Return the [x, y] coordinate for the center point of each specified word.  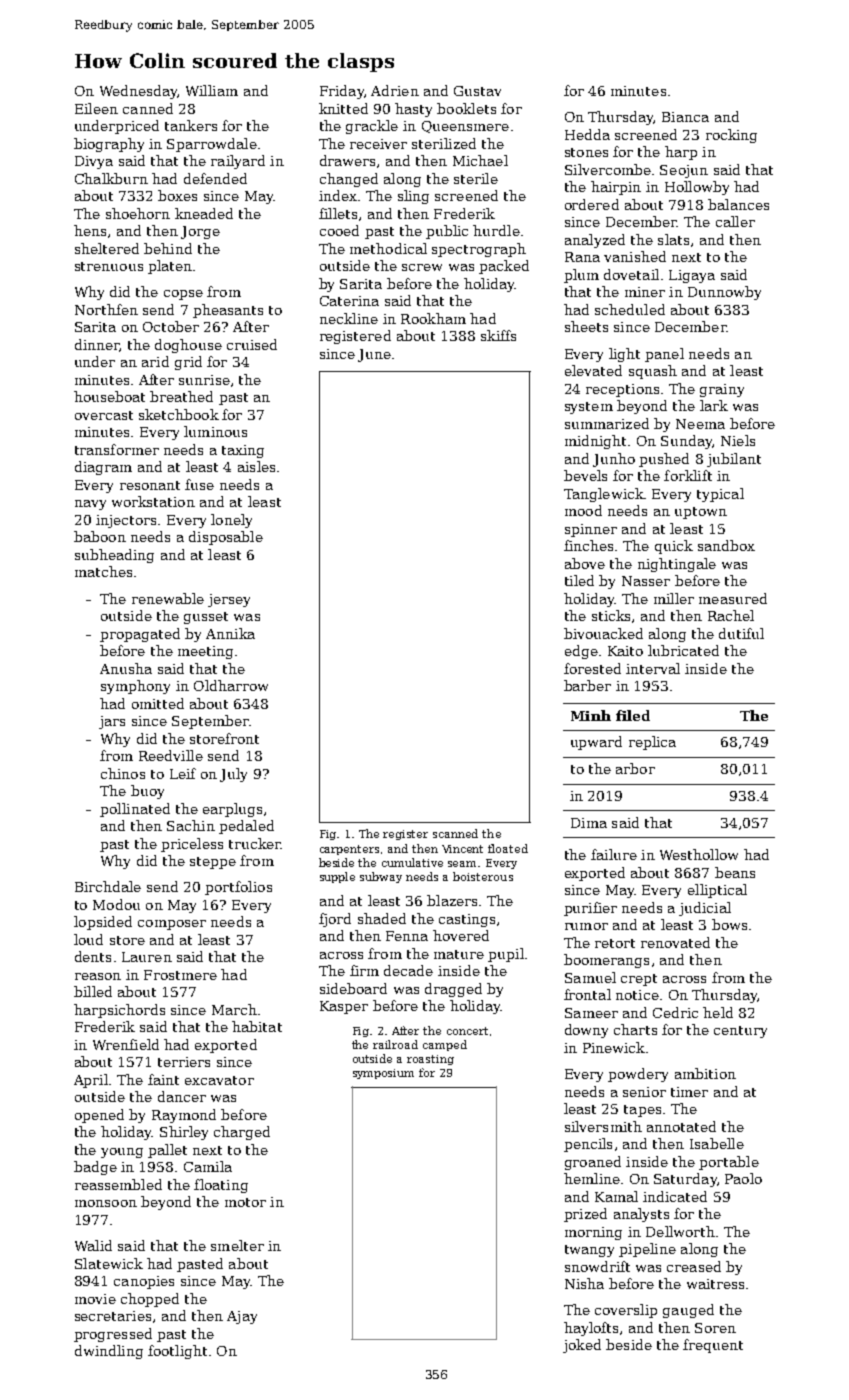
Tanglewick [604, 495]
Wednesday [138, 92]
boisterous [483, 876]
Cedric [675, 1012]
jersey [229, 600]
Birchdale [108, 886]
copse [183, 295]
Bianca [685, 117]
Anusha [126, 668]
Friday [342, 92]
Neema [700, 424]
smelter [237, 1245]
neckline [349, 318]
